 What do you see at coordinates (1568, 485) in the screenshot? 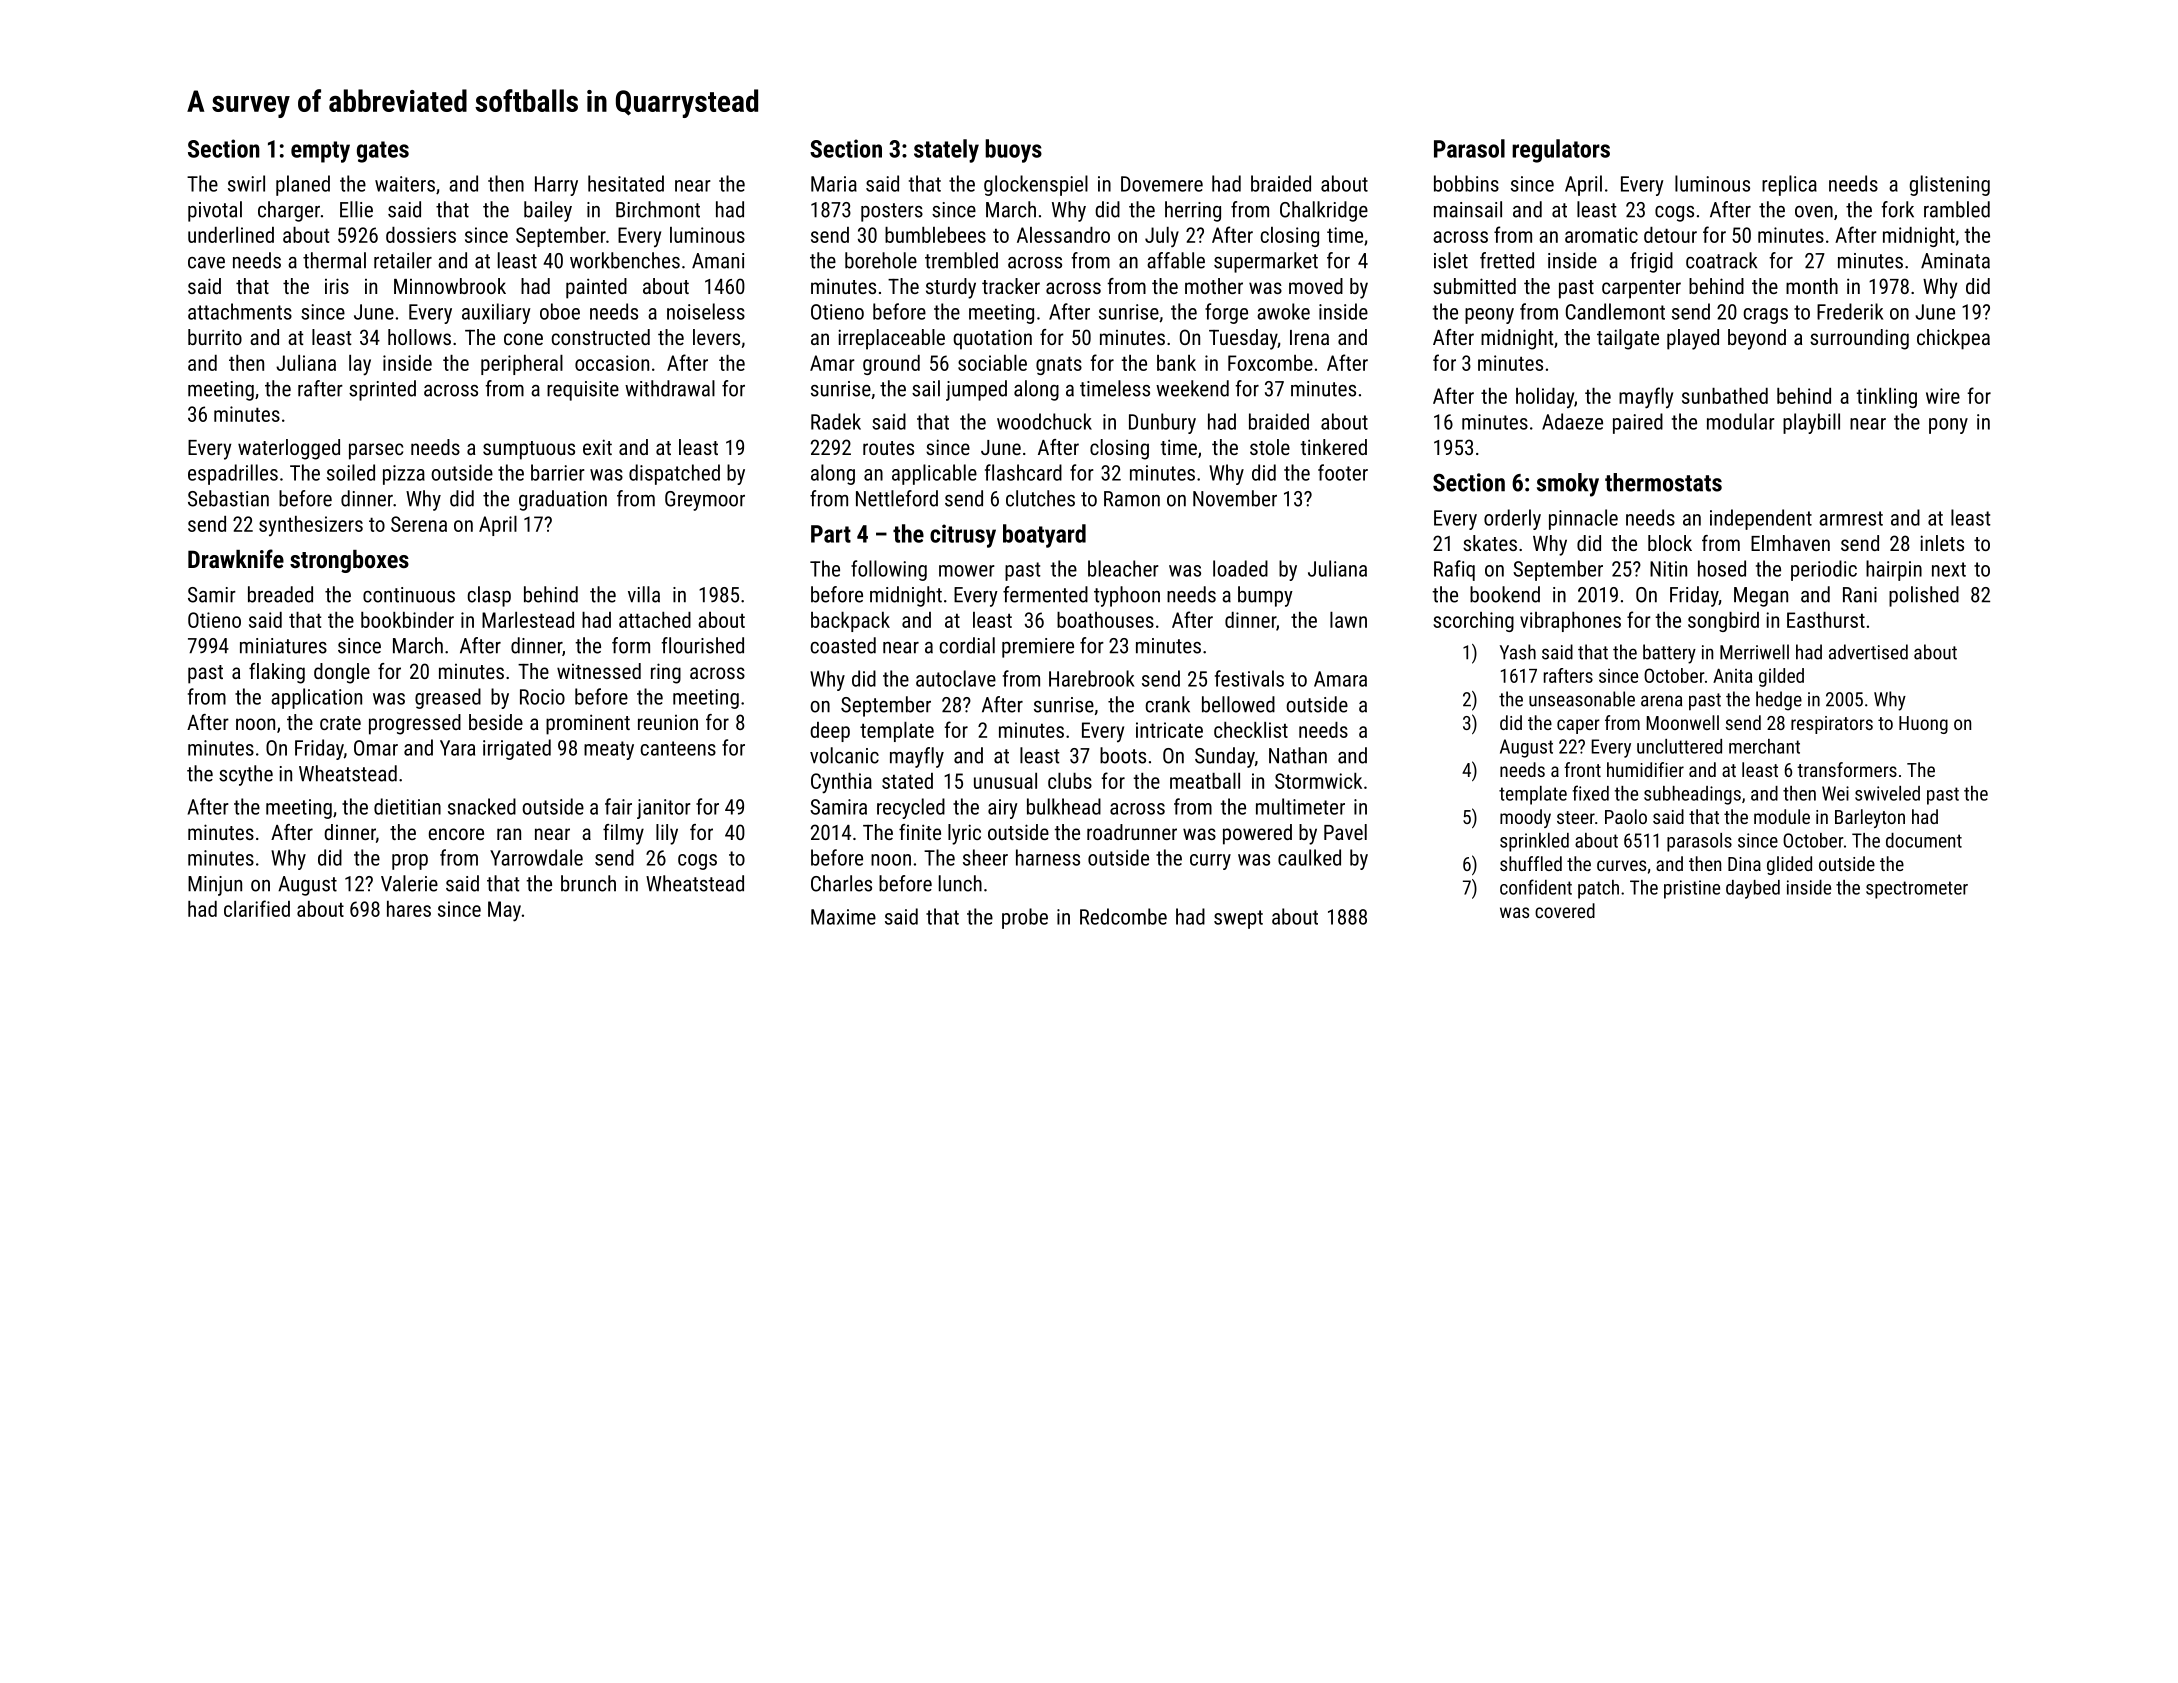
I see `smoky` at bounding box center [1568, 485].
